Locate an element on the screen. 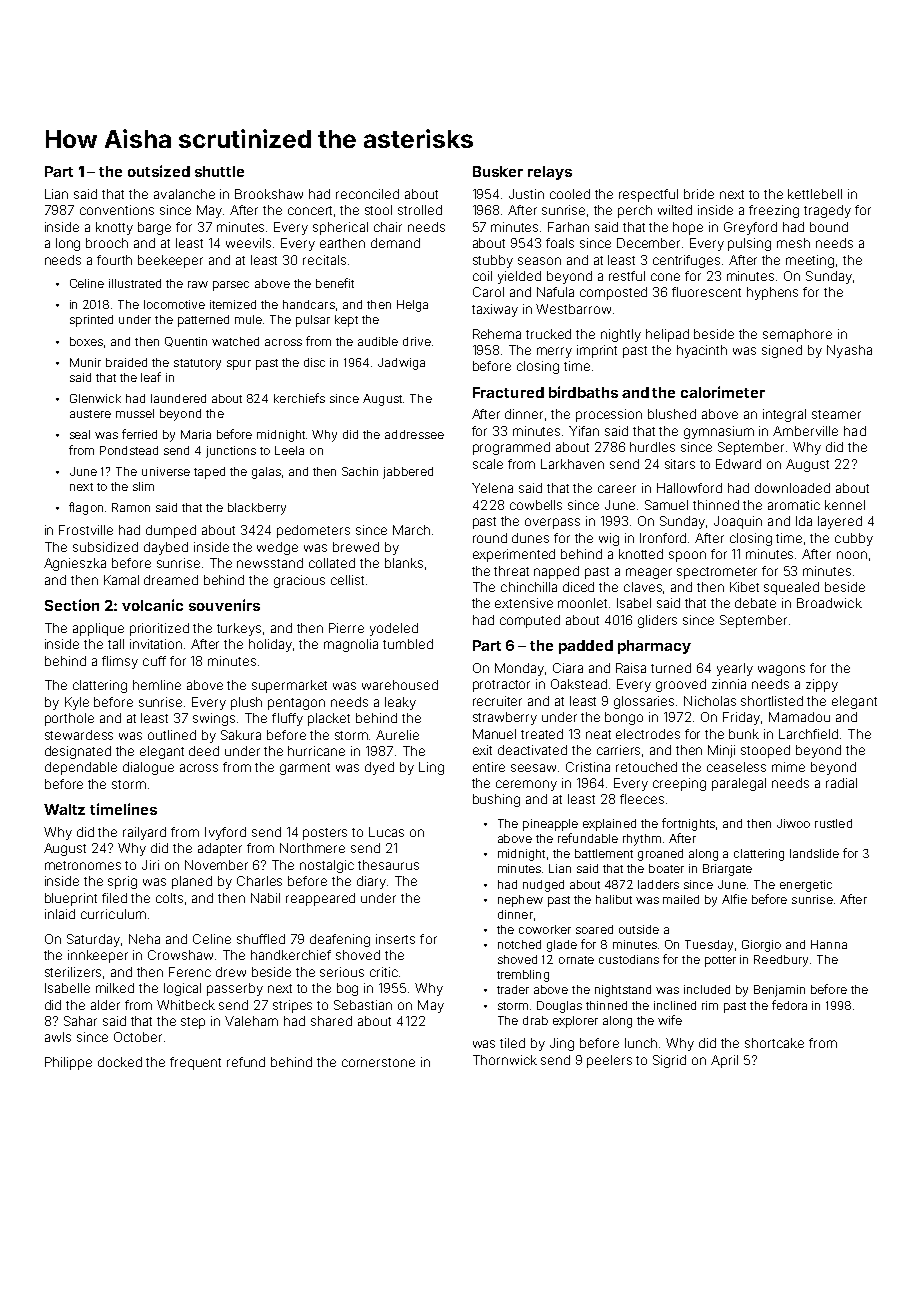 The height and width of the screenshot is (1308, 924). outsized is located at coordinates (159, 171).
